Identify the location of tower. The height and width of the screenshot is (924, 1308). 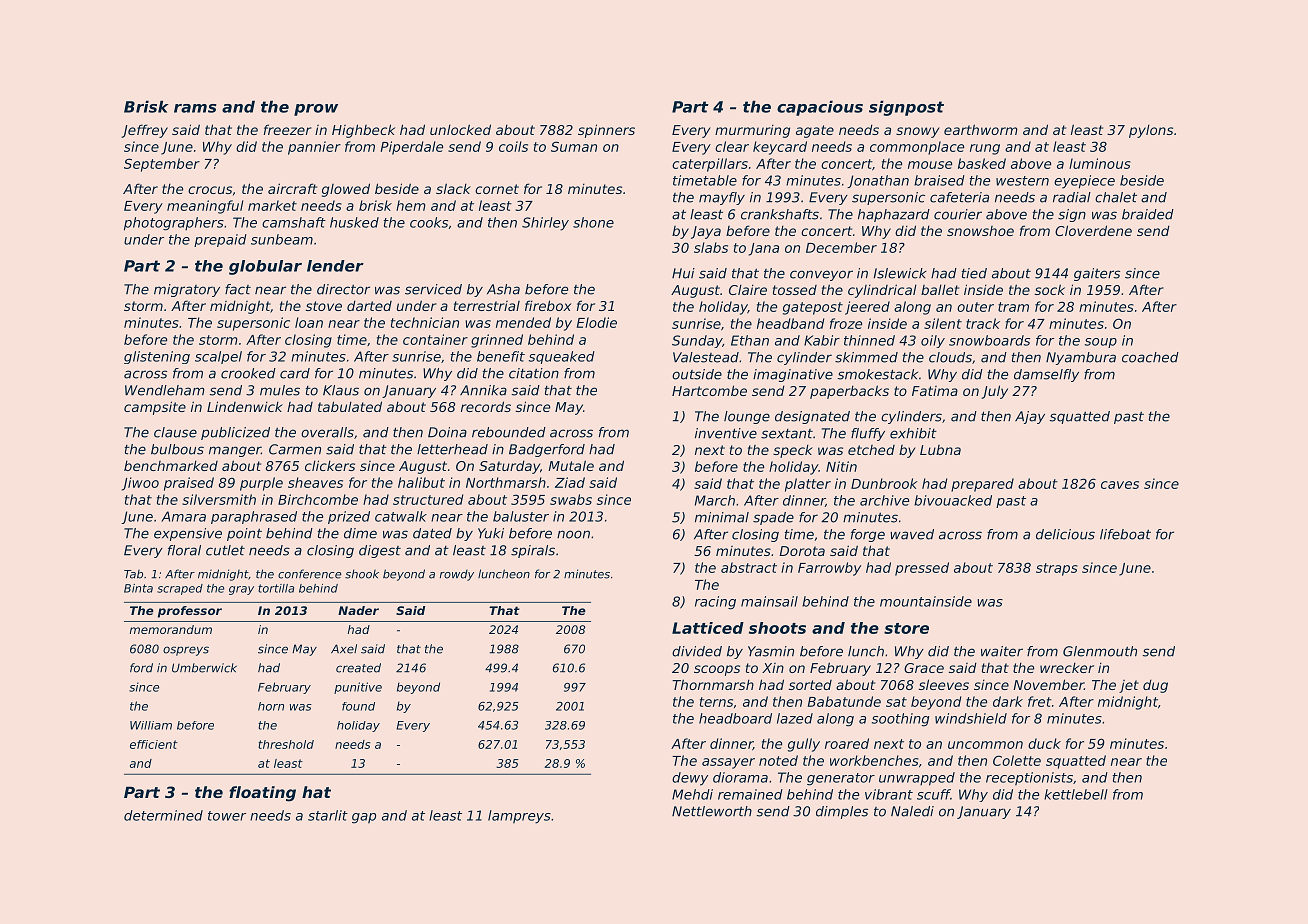
(227, 816).
